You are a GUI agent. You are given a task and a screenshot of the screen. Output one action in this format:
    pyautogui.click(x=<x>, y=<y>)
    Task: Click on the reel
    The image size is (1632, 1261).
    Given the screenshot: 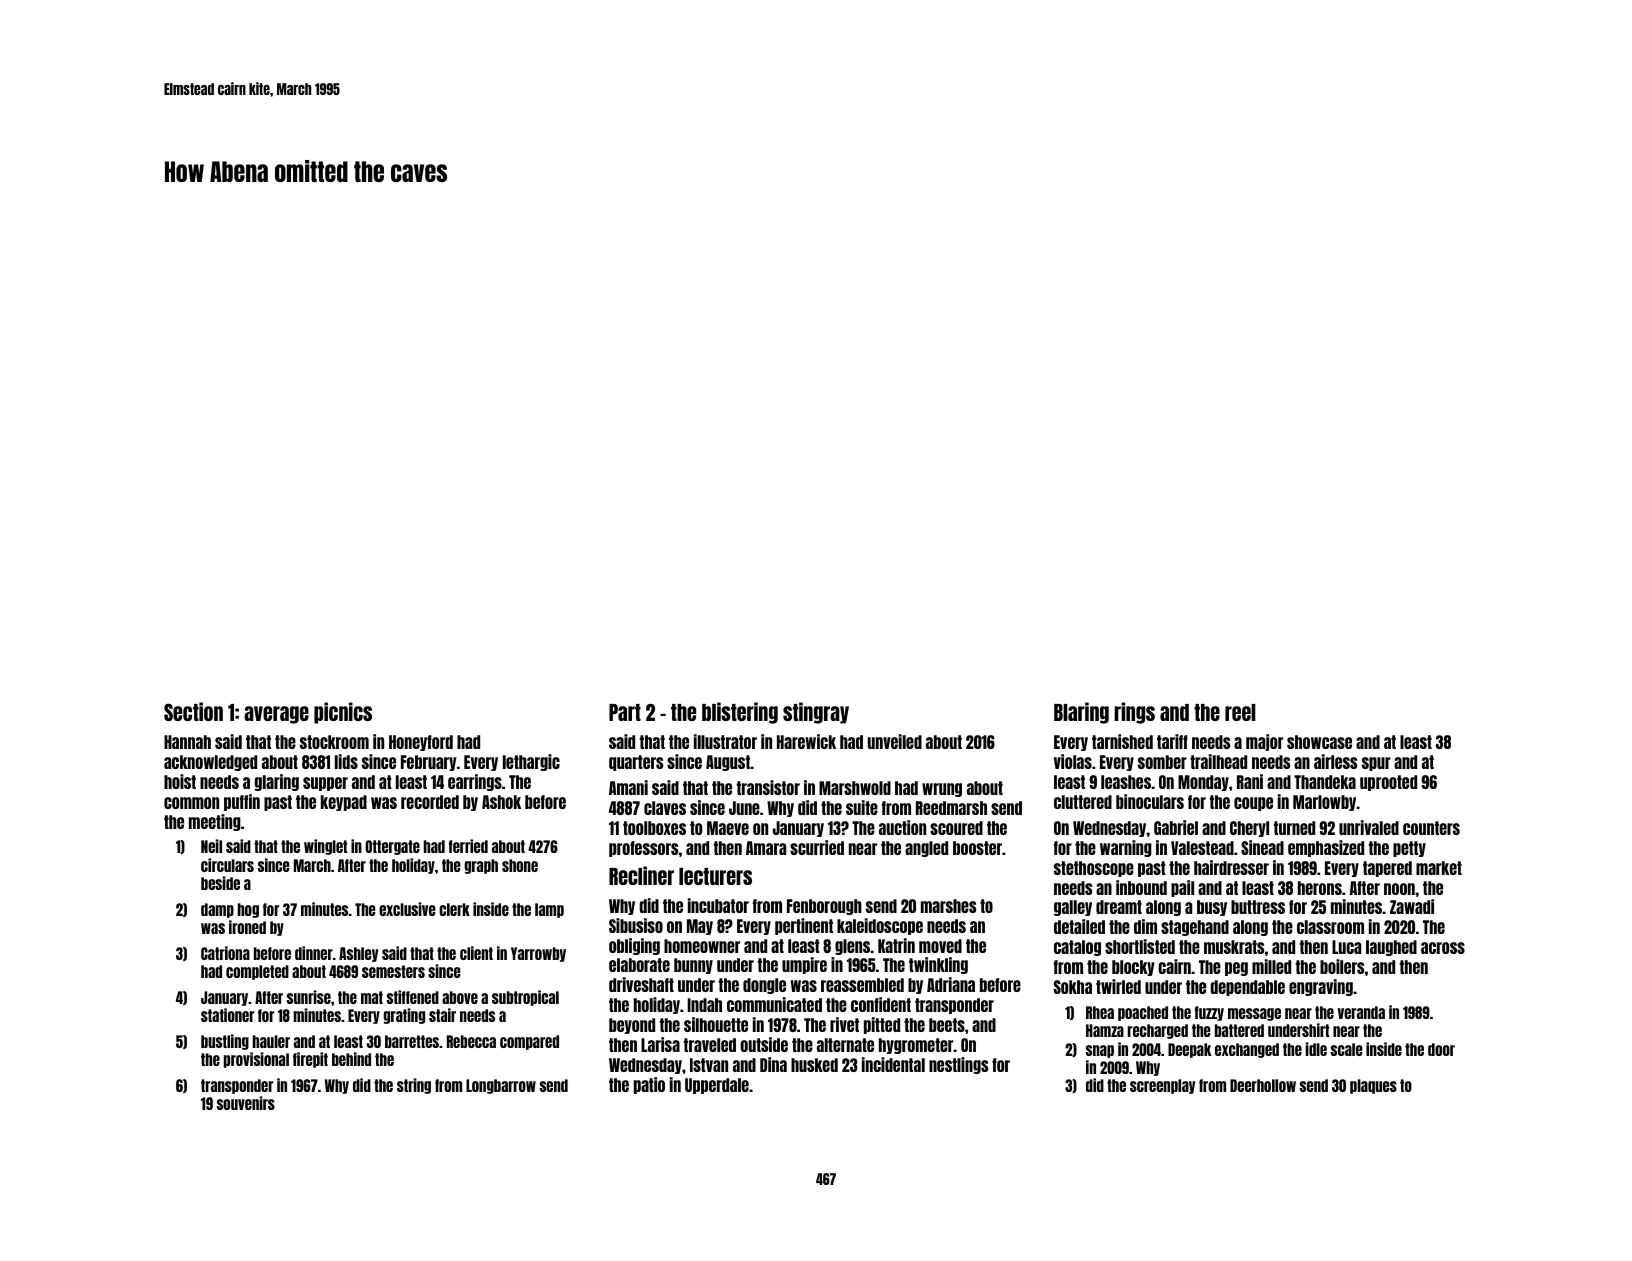 What is the action you would take?
    pyautogui.click(x=1240, y=712)
